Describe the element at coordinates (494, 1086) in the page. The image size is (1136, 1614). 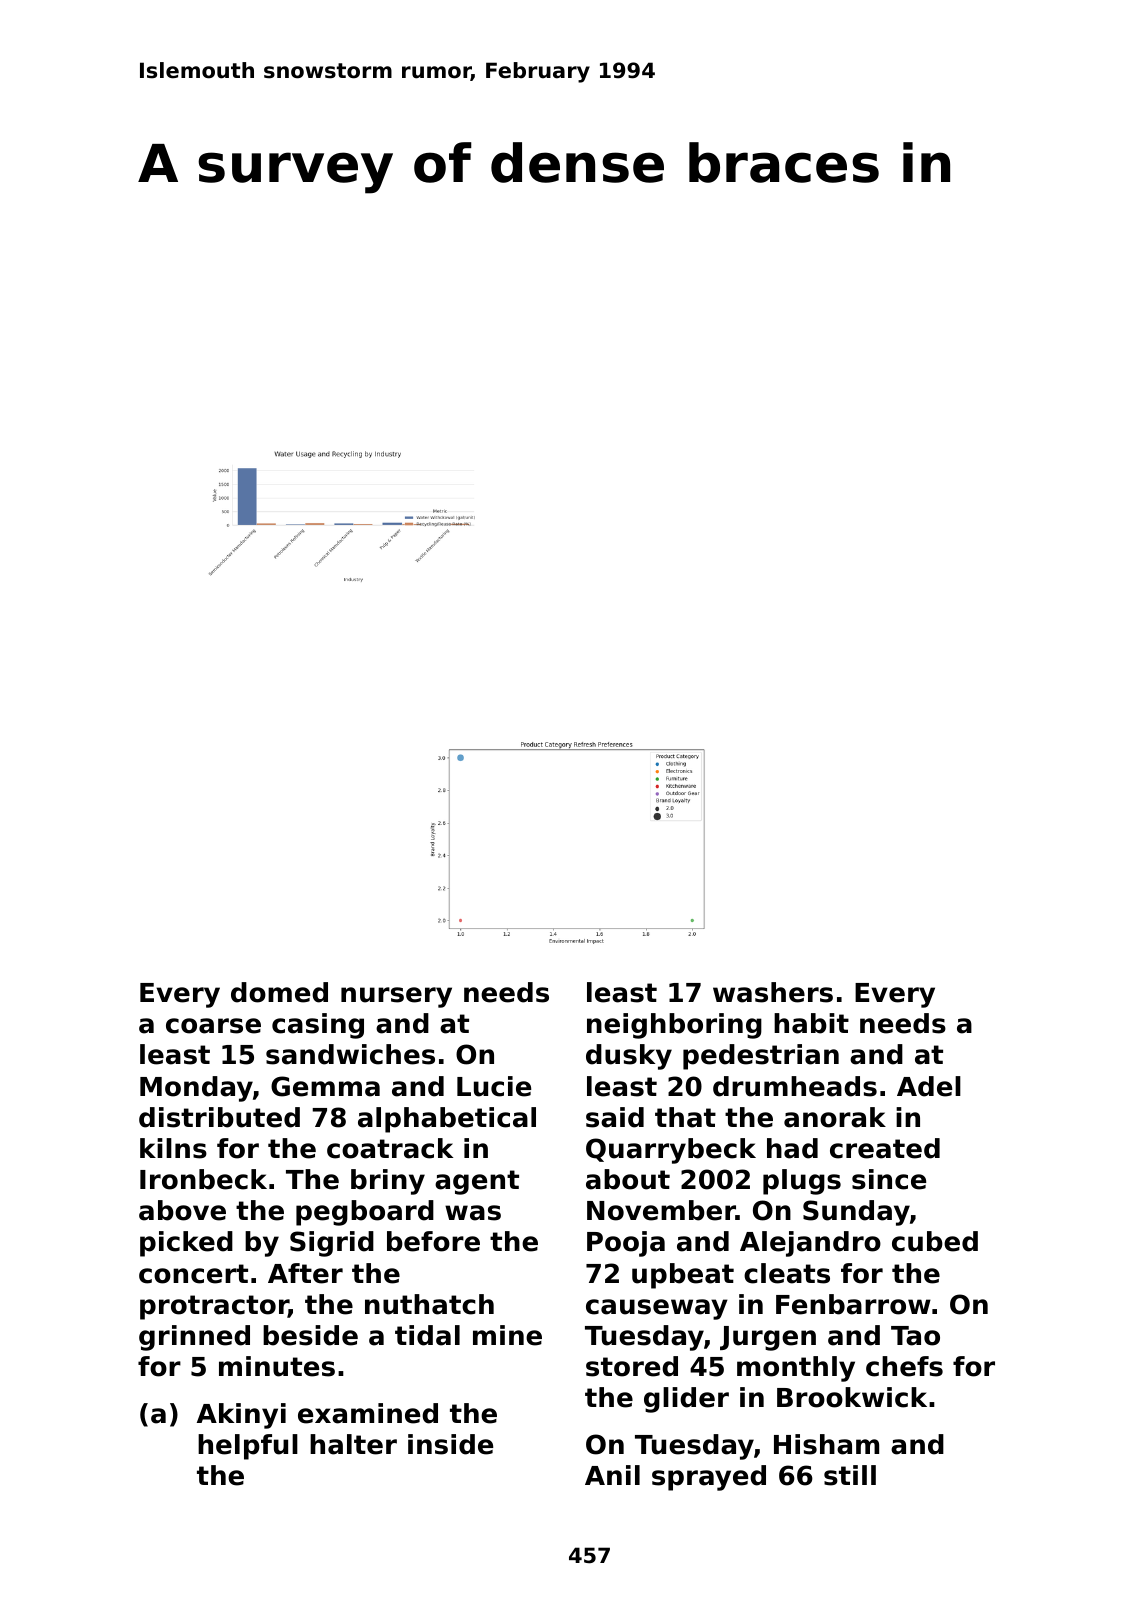
I see `Lucie` at that location.
